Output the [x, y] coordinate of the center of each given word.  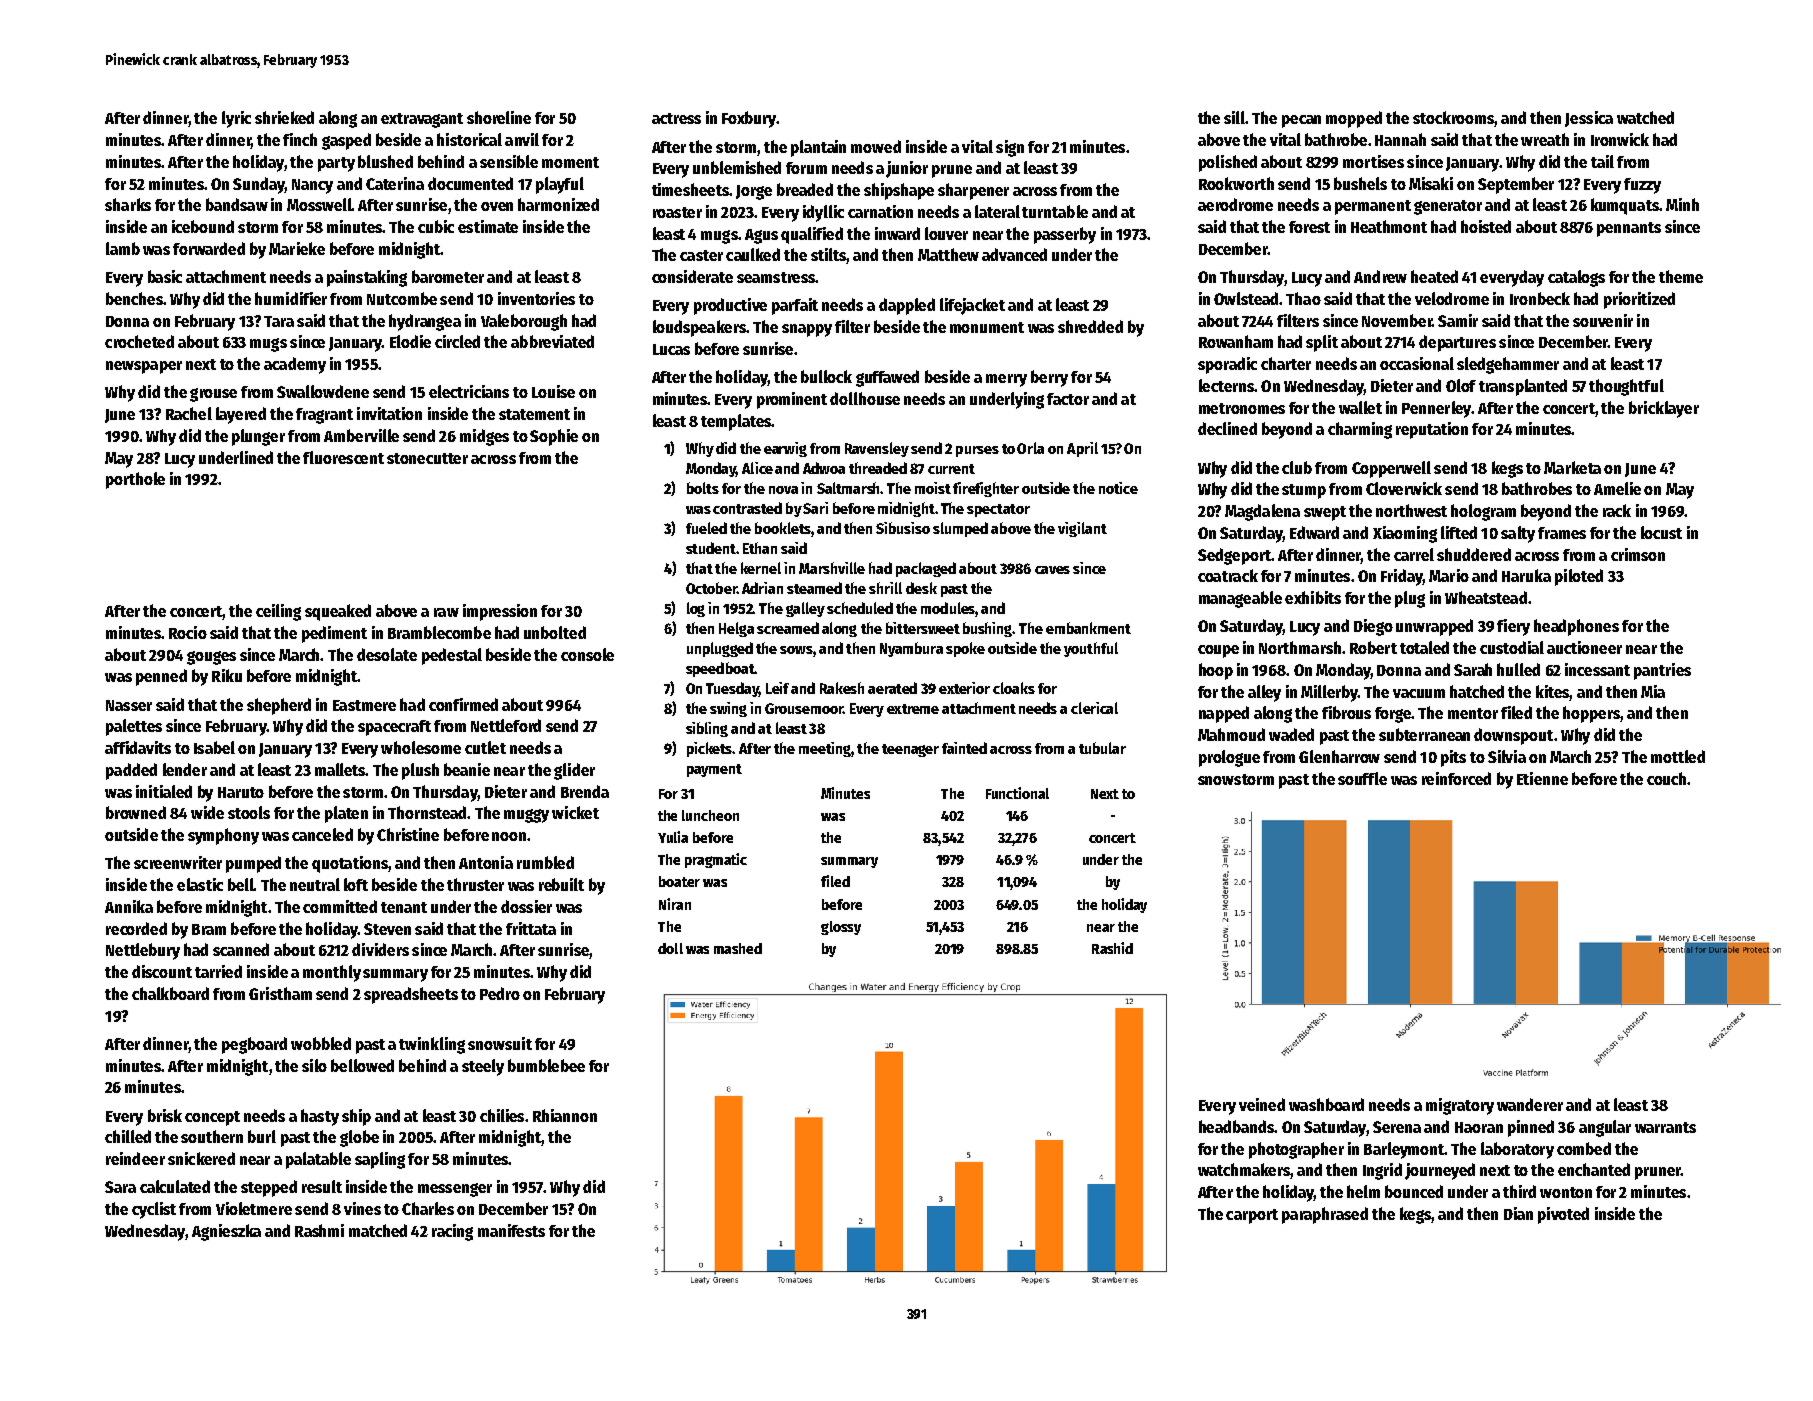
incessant [1597, 669]
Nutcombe [402, 298]
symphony [223, 836]
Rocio [188, 632]
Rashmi [319, 1230]
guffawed [887, 378]
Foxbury [749, 119]
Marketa [1572, 467]
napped [1224, 714]
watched [1645, 117]
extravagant [422, 120]
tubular [1102, 748]
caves [1052, 570]
